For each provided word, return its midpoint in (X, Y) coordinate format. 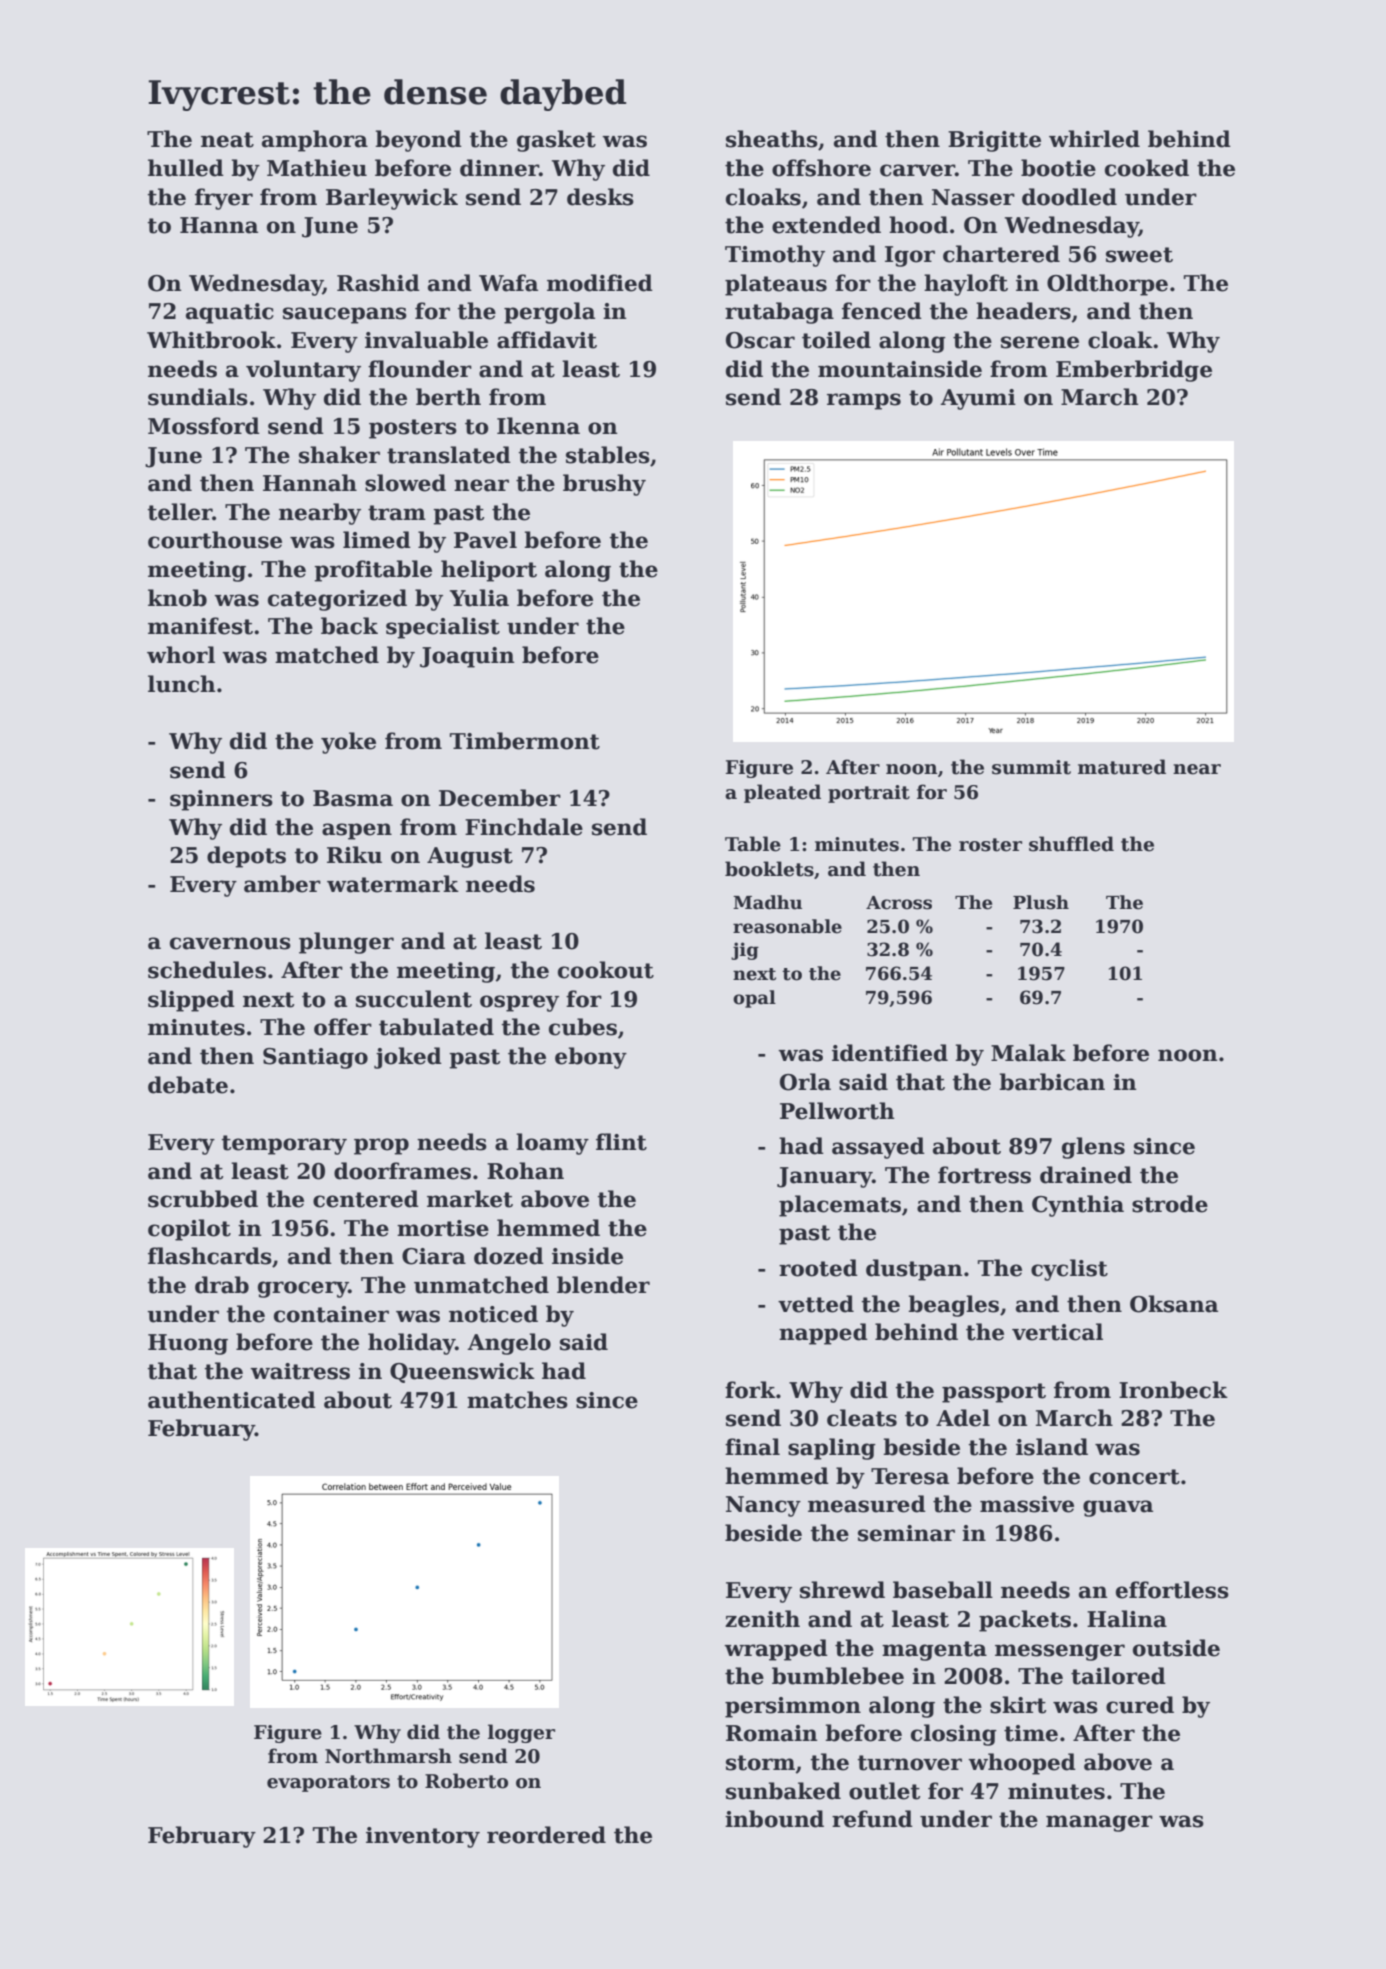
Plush (1041, 902)
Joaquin (467, 657)
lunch (182, 684)
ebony (591, 1058)
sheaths (772, 139)
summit (1031, 767)
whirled (1094, 139)
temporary (284, 1145)
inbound (774, 1819)
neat (227, 140)
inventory (423, 1837)
